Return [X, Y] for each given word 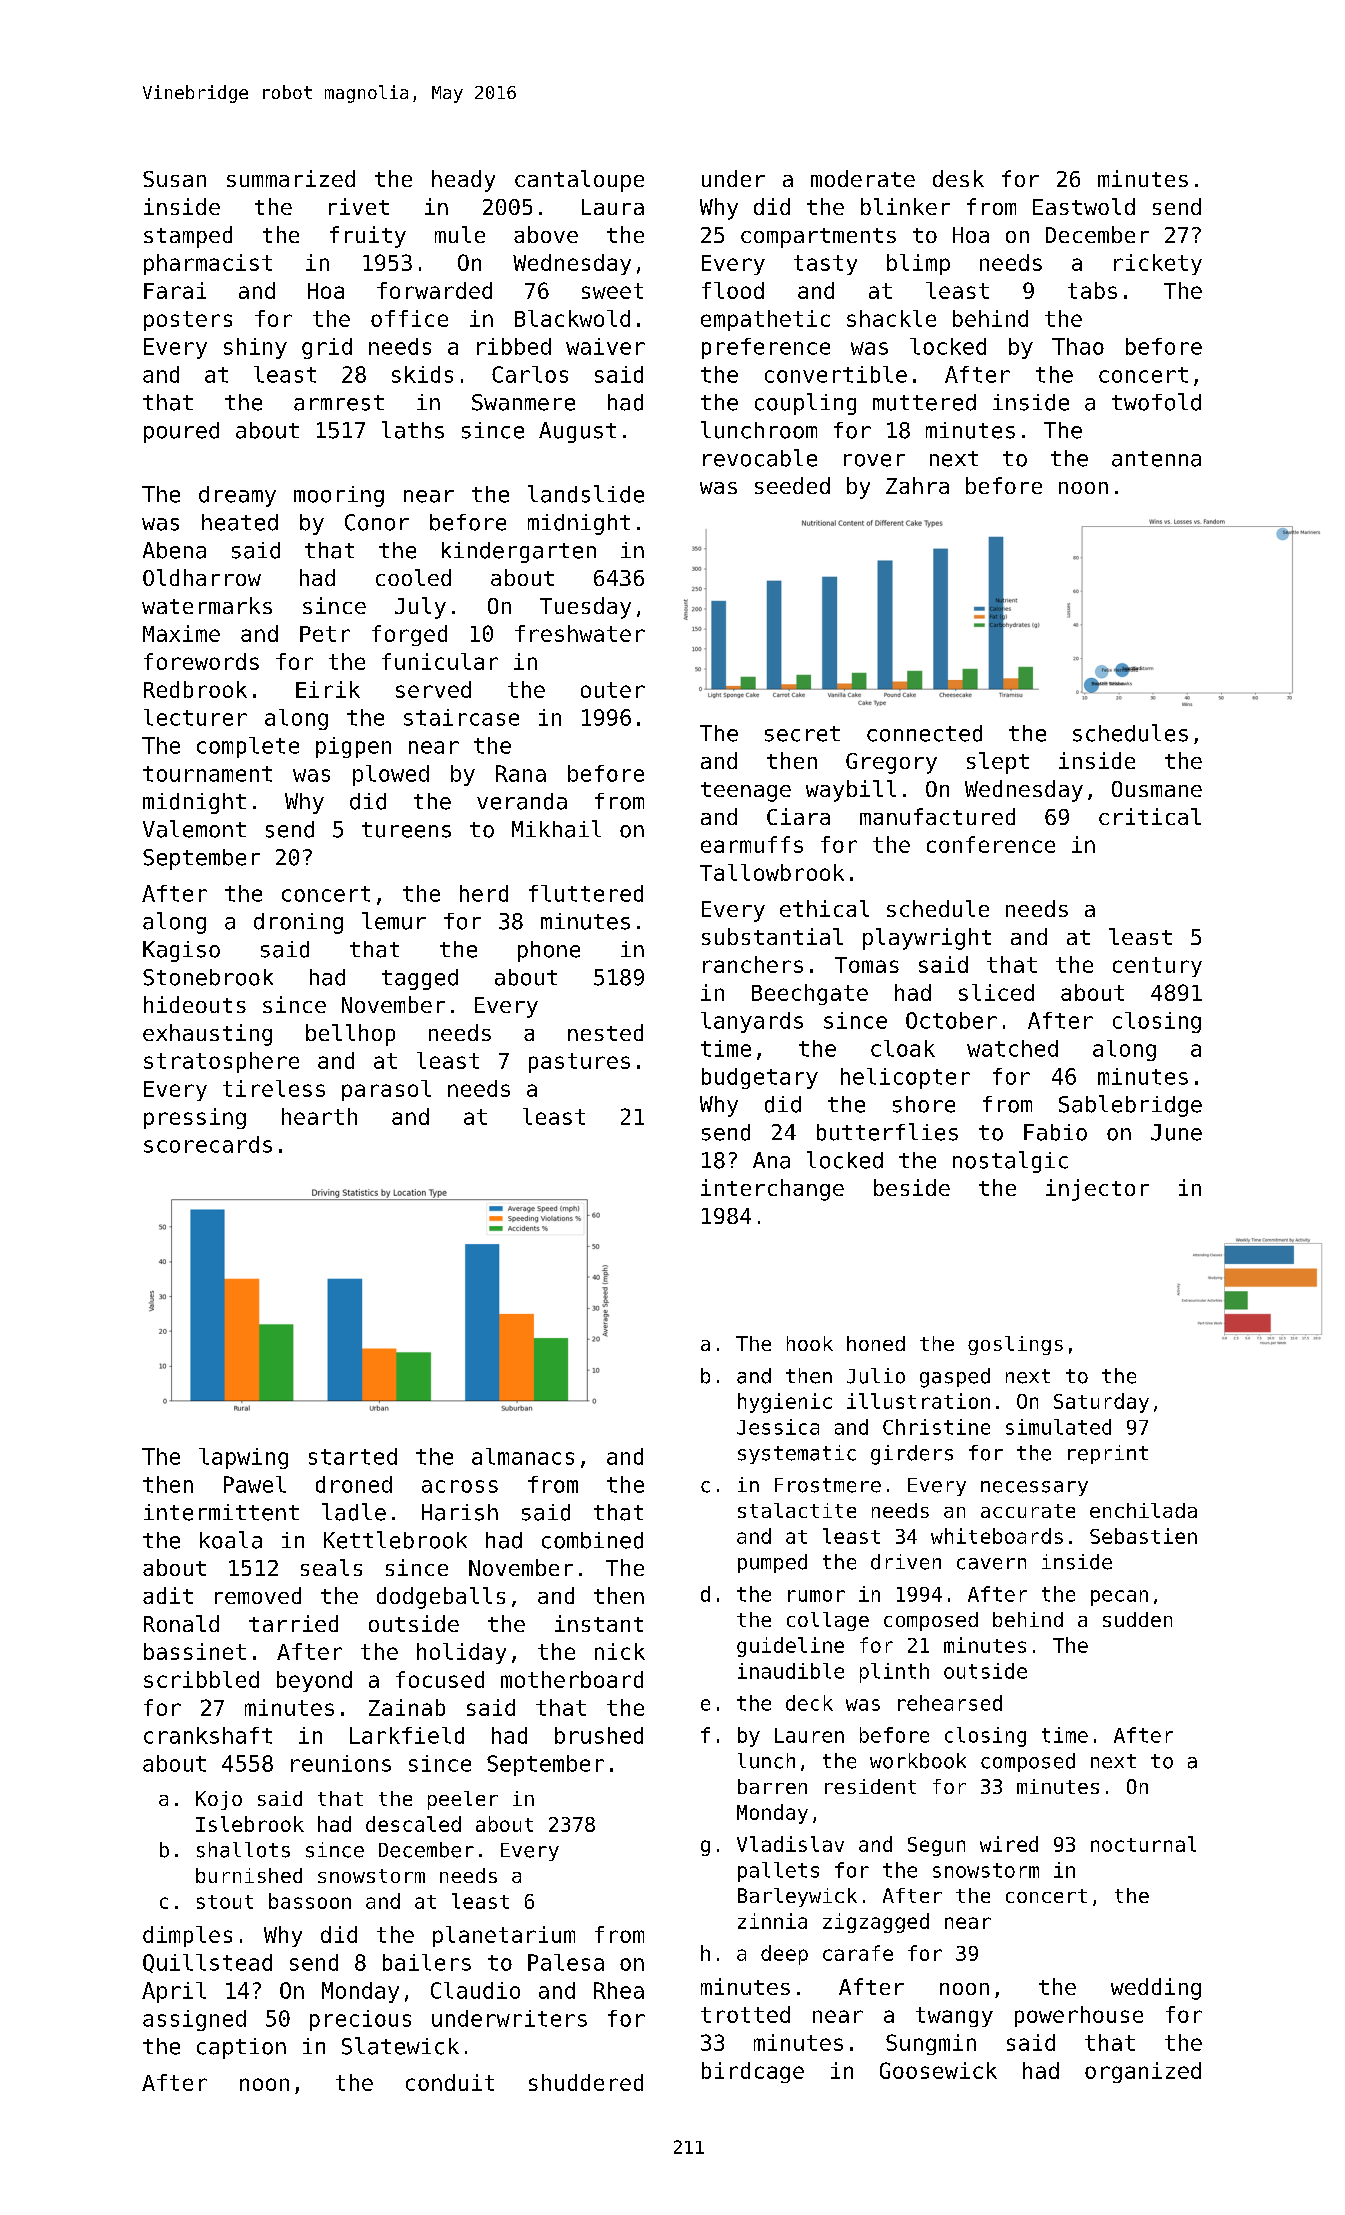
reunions [341, 1763]
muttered [924, 402]
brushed [599, 1735]
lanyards [752, 1022]
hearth [319, 1116]
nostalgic [1010, 1162]
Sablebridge [1130, 1106]
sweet [612, 291]
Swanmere [523, 402]
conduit [450, 2082]
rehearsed [950, 1703]
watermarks [207, 605]
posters [188, 321]
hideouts [195, 1004]
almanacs [523, 1456]
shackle [891, 318]
